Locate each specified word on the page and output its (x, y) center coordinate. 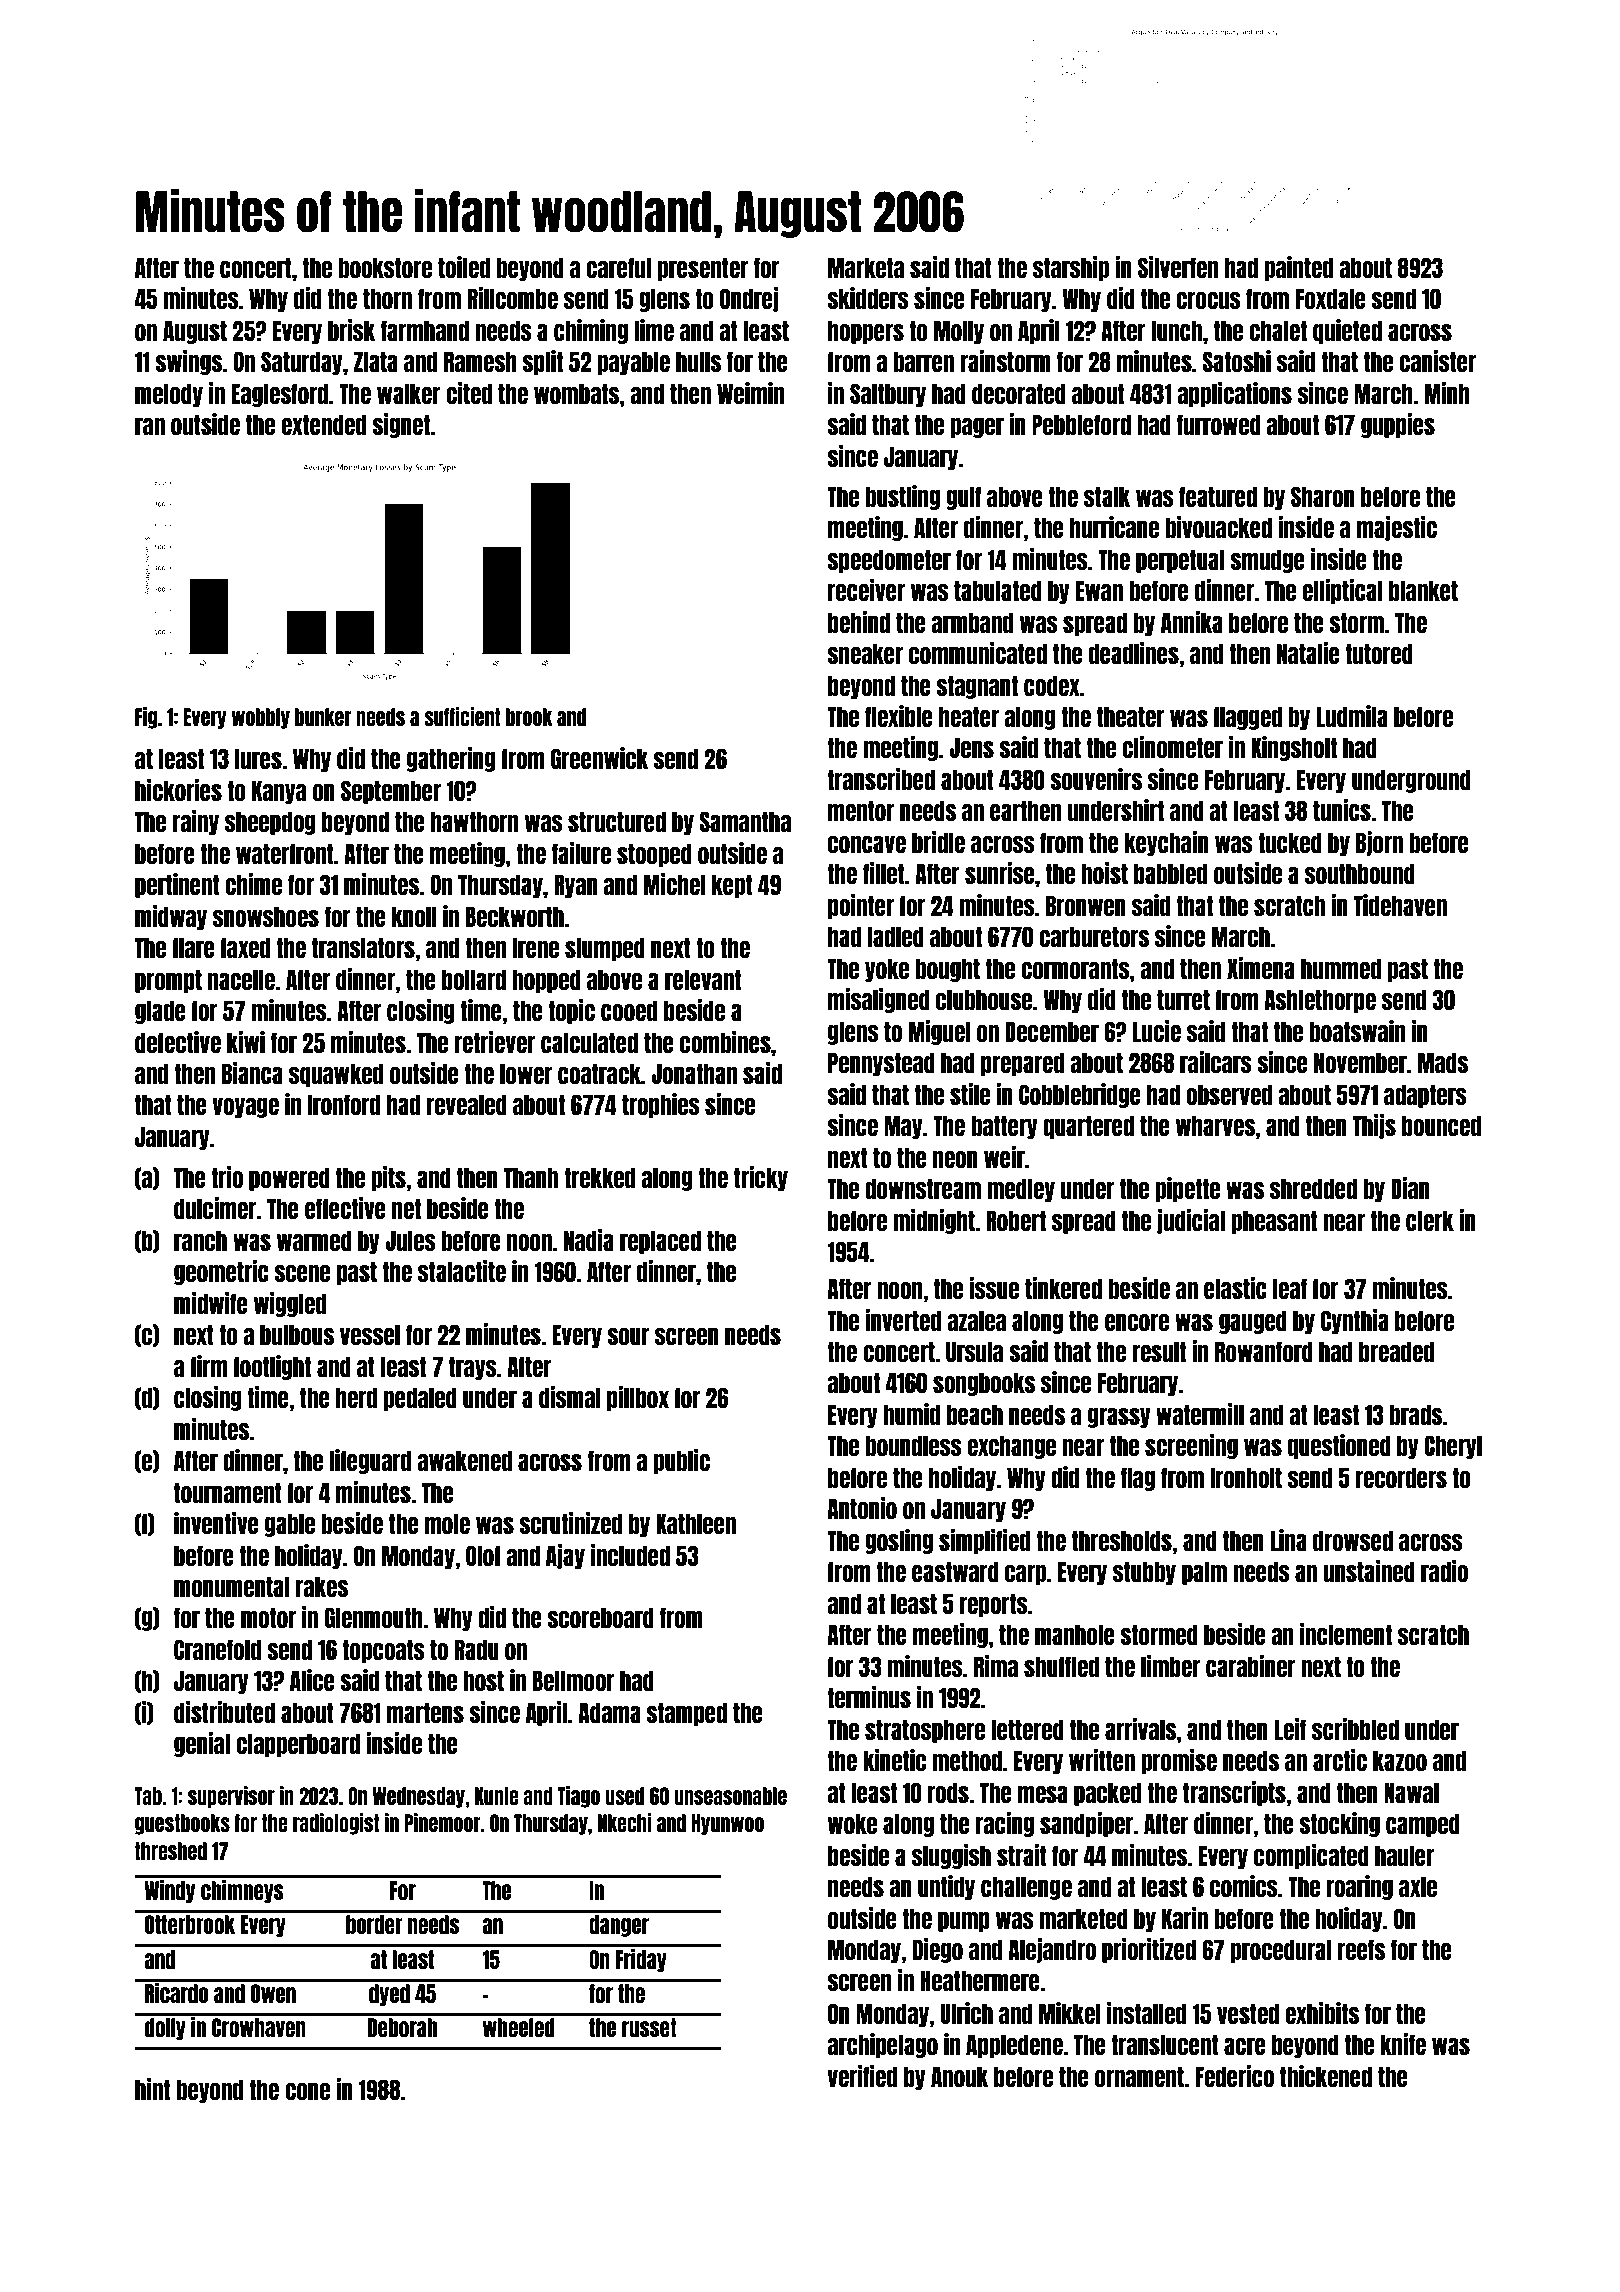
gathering (451, 759)
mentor (861, 810)
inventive (216, 1523)
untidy (946, 1887)
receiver (866, 590)
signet (401, 425)
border (374, 1924)
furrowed (1219, 424)
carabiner (1251, 1666)
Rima (996, 1666)
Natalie (1308, 653)
